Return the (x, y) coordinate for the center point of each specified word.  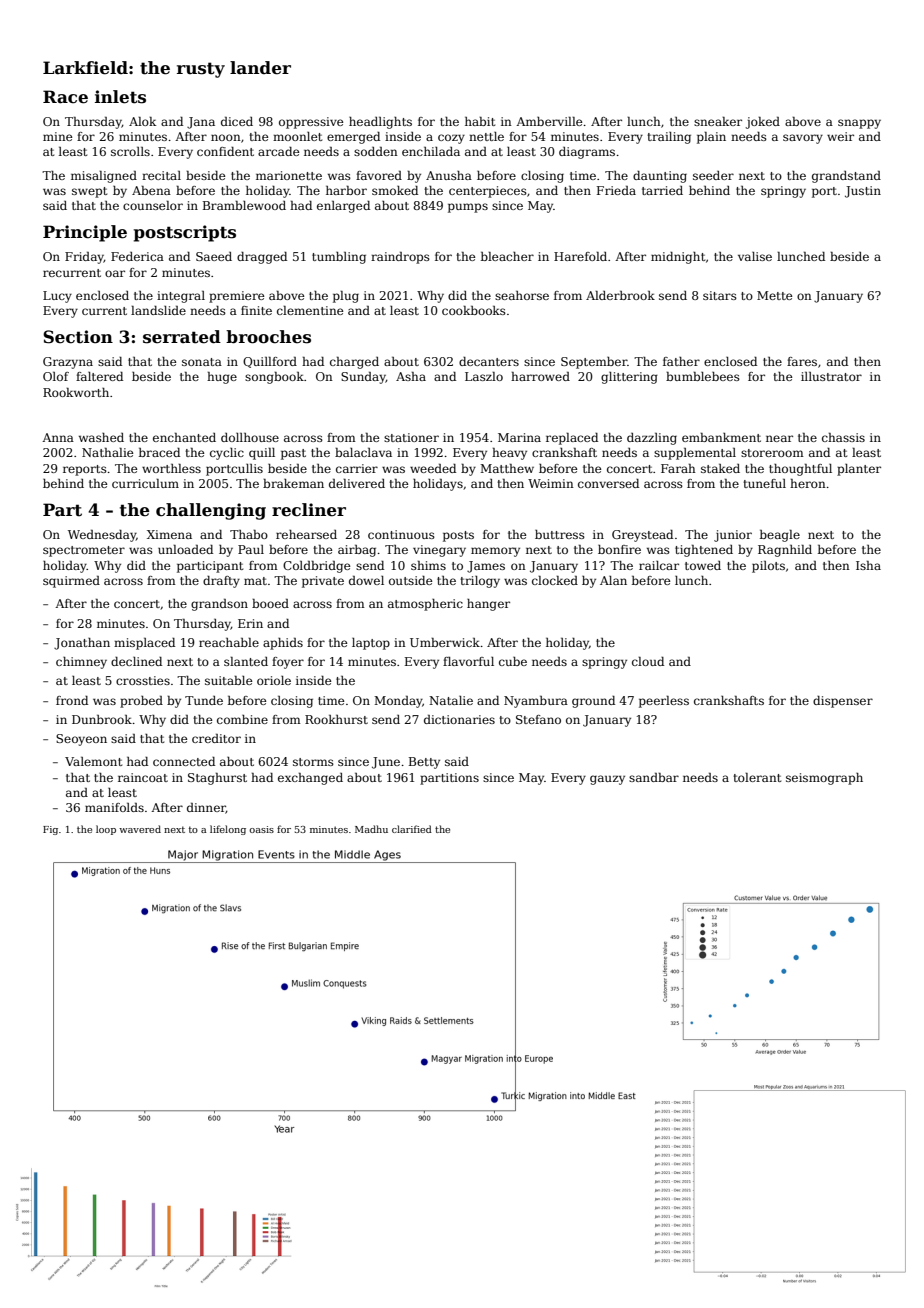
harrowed (540, 376)
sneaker (718, 121)
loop (106, 830)
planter (859, 470)
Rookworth (76, 392)
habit (480, 121)
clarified (412, 829)
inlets (120, 97)
